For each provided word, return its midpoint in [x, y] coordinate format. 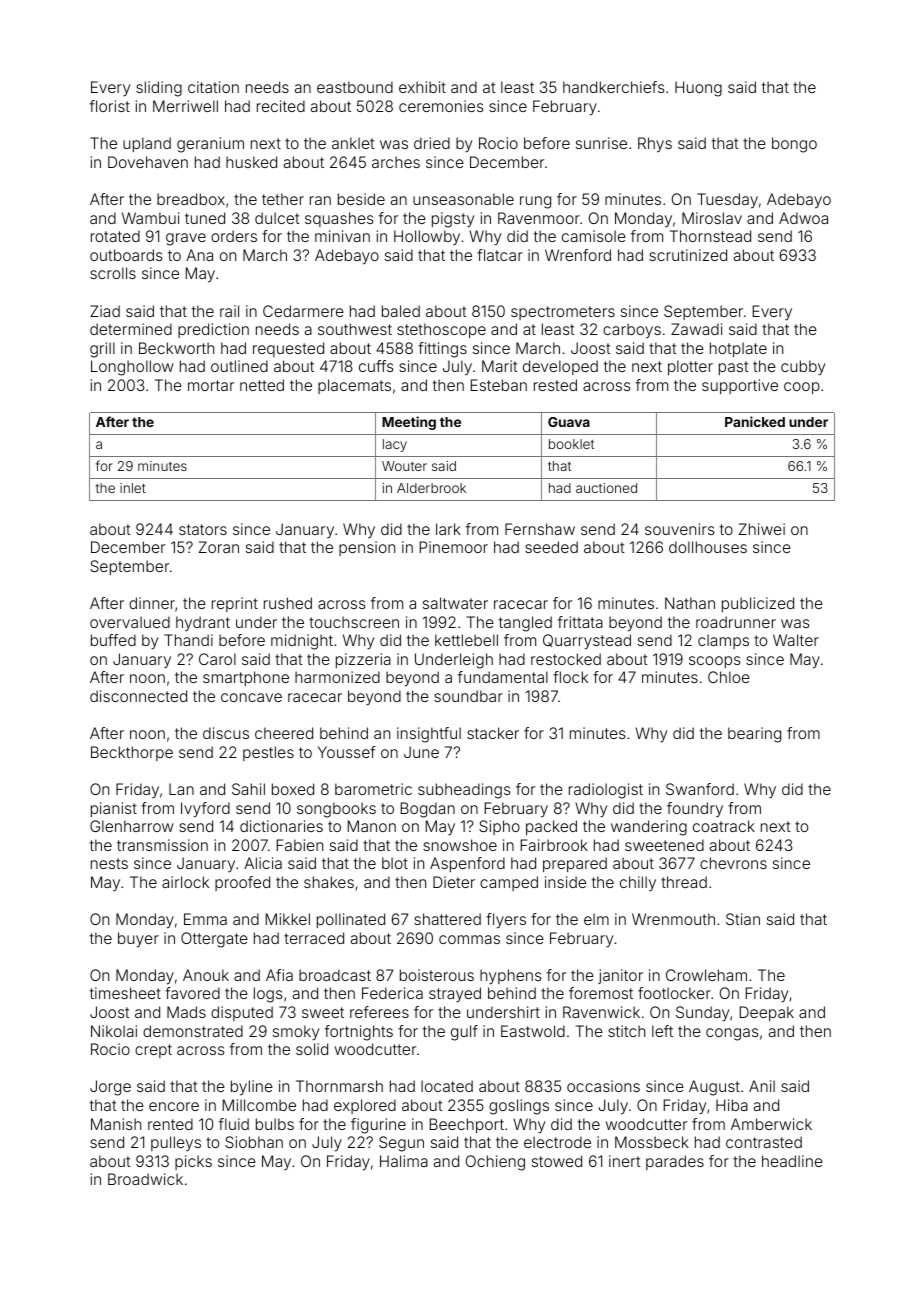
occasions [603, 1086]
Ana [199, 255]
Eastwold [533, 1031]
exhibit [422, 87]
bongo [794, 145]
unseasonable [463, 199]
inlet [133, 488]
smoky [296, 1033]
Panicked [755, 421]
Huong [698, 89]
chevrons [733, 863]
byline [252, 1088]
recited [281, 106]
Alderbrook [431, 488]
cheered [284, 733]
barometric [373, 789]
